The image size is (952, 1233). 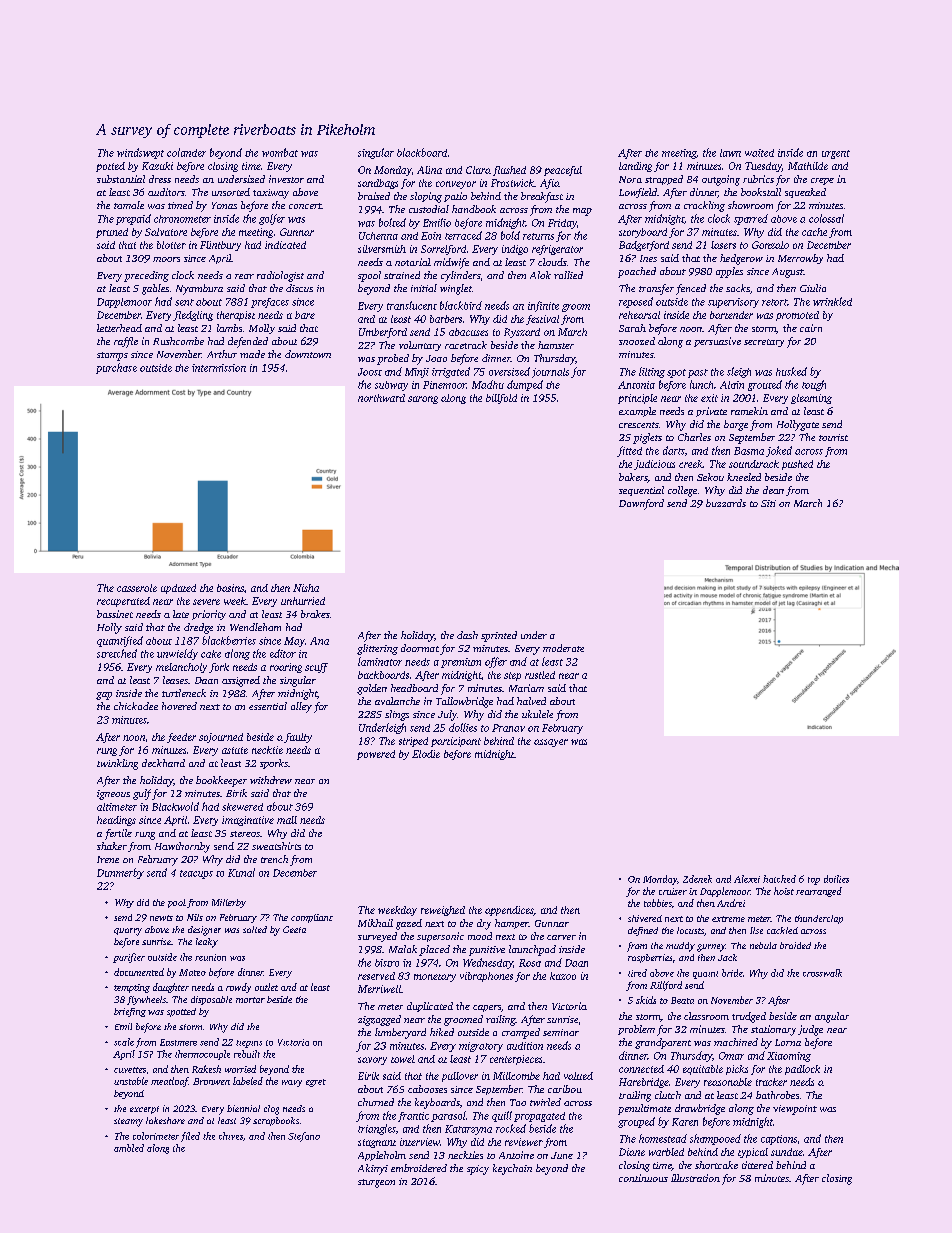 What do you see at coordinates (230, 588) in the screenshot?
I see `basins` at bounding box center [230, 588].
